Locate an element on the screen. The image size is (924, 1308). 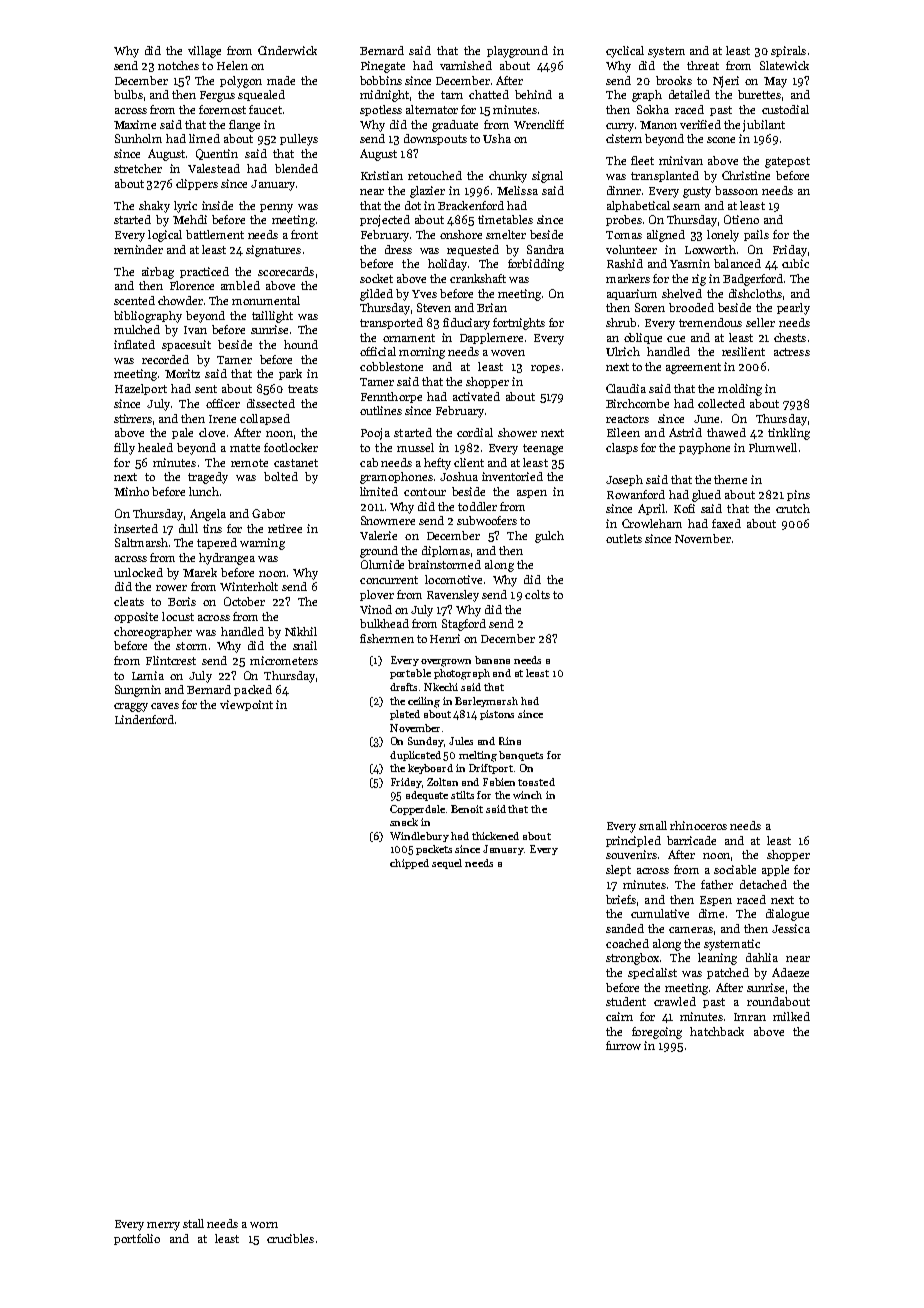
gatepost is located at coordinates (787, 162).
